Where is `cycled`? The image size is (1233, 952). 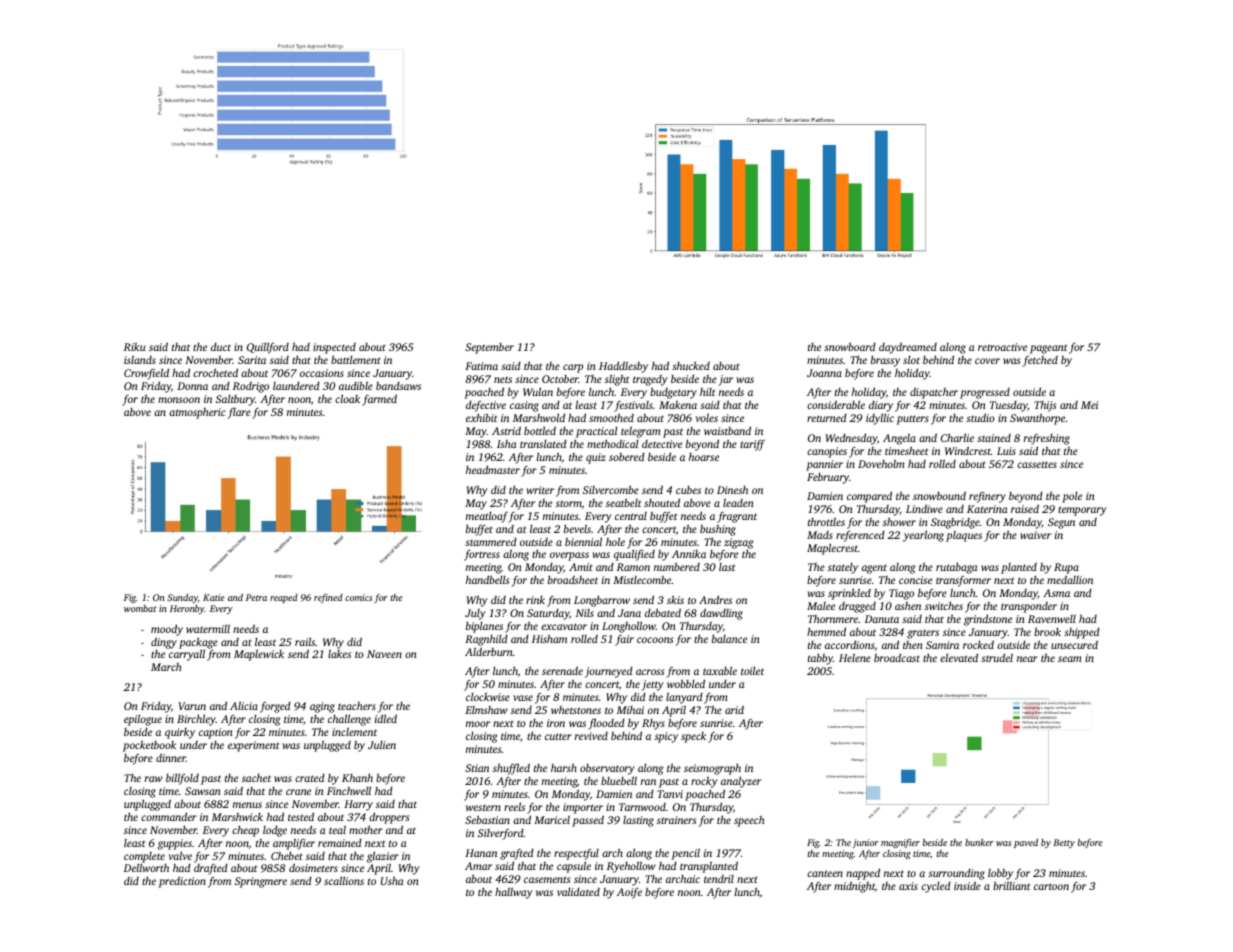 cycled is located at coordinates (936, 887).
